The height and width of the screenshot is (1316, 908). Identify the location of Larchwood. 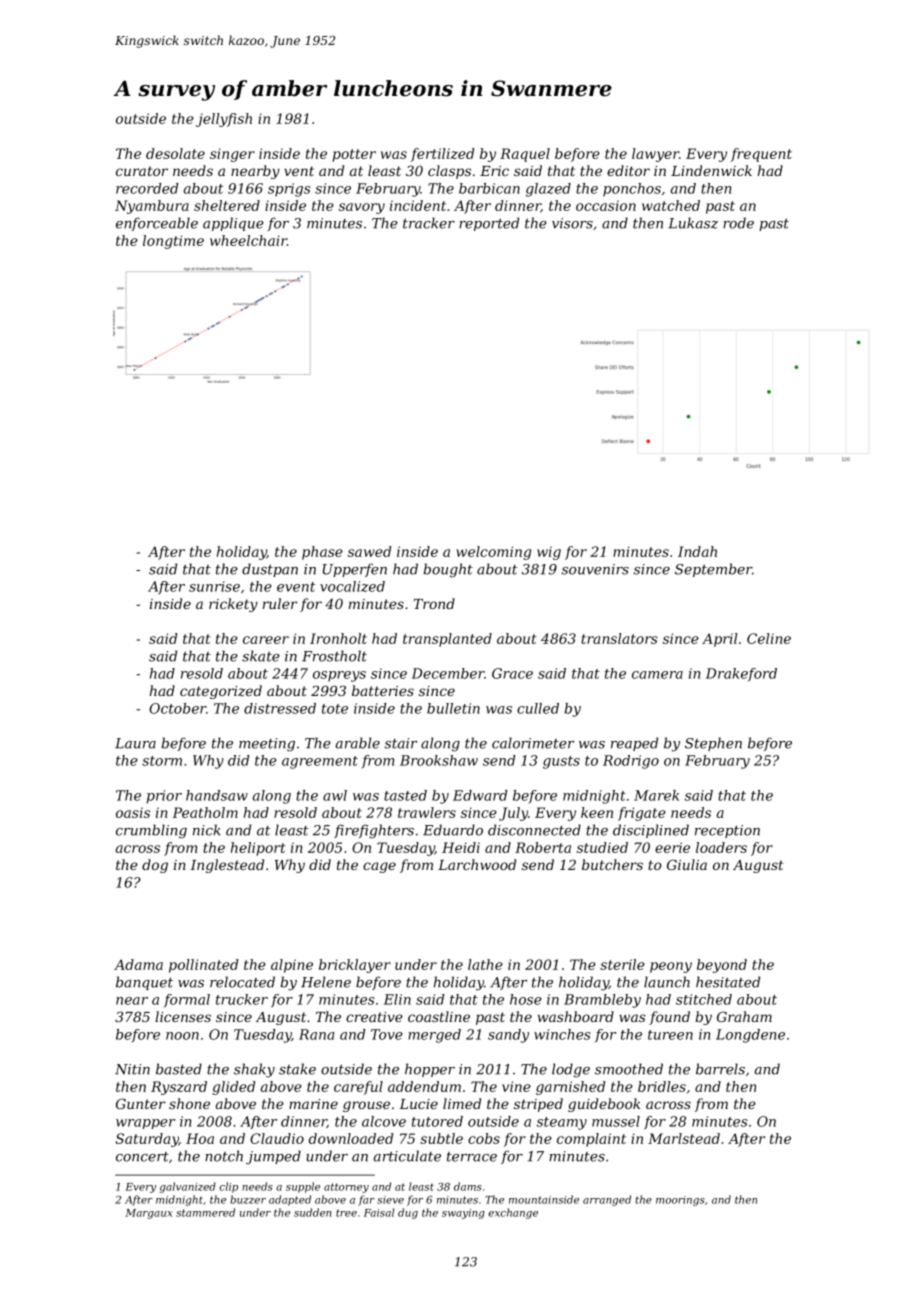
(477, 864).
